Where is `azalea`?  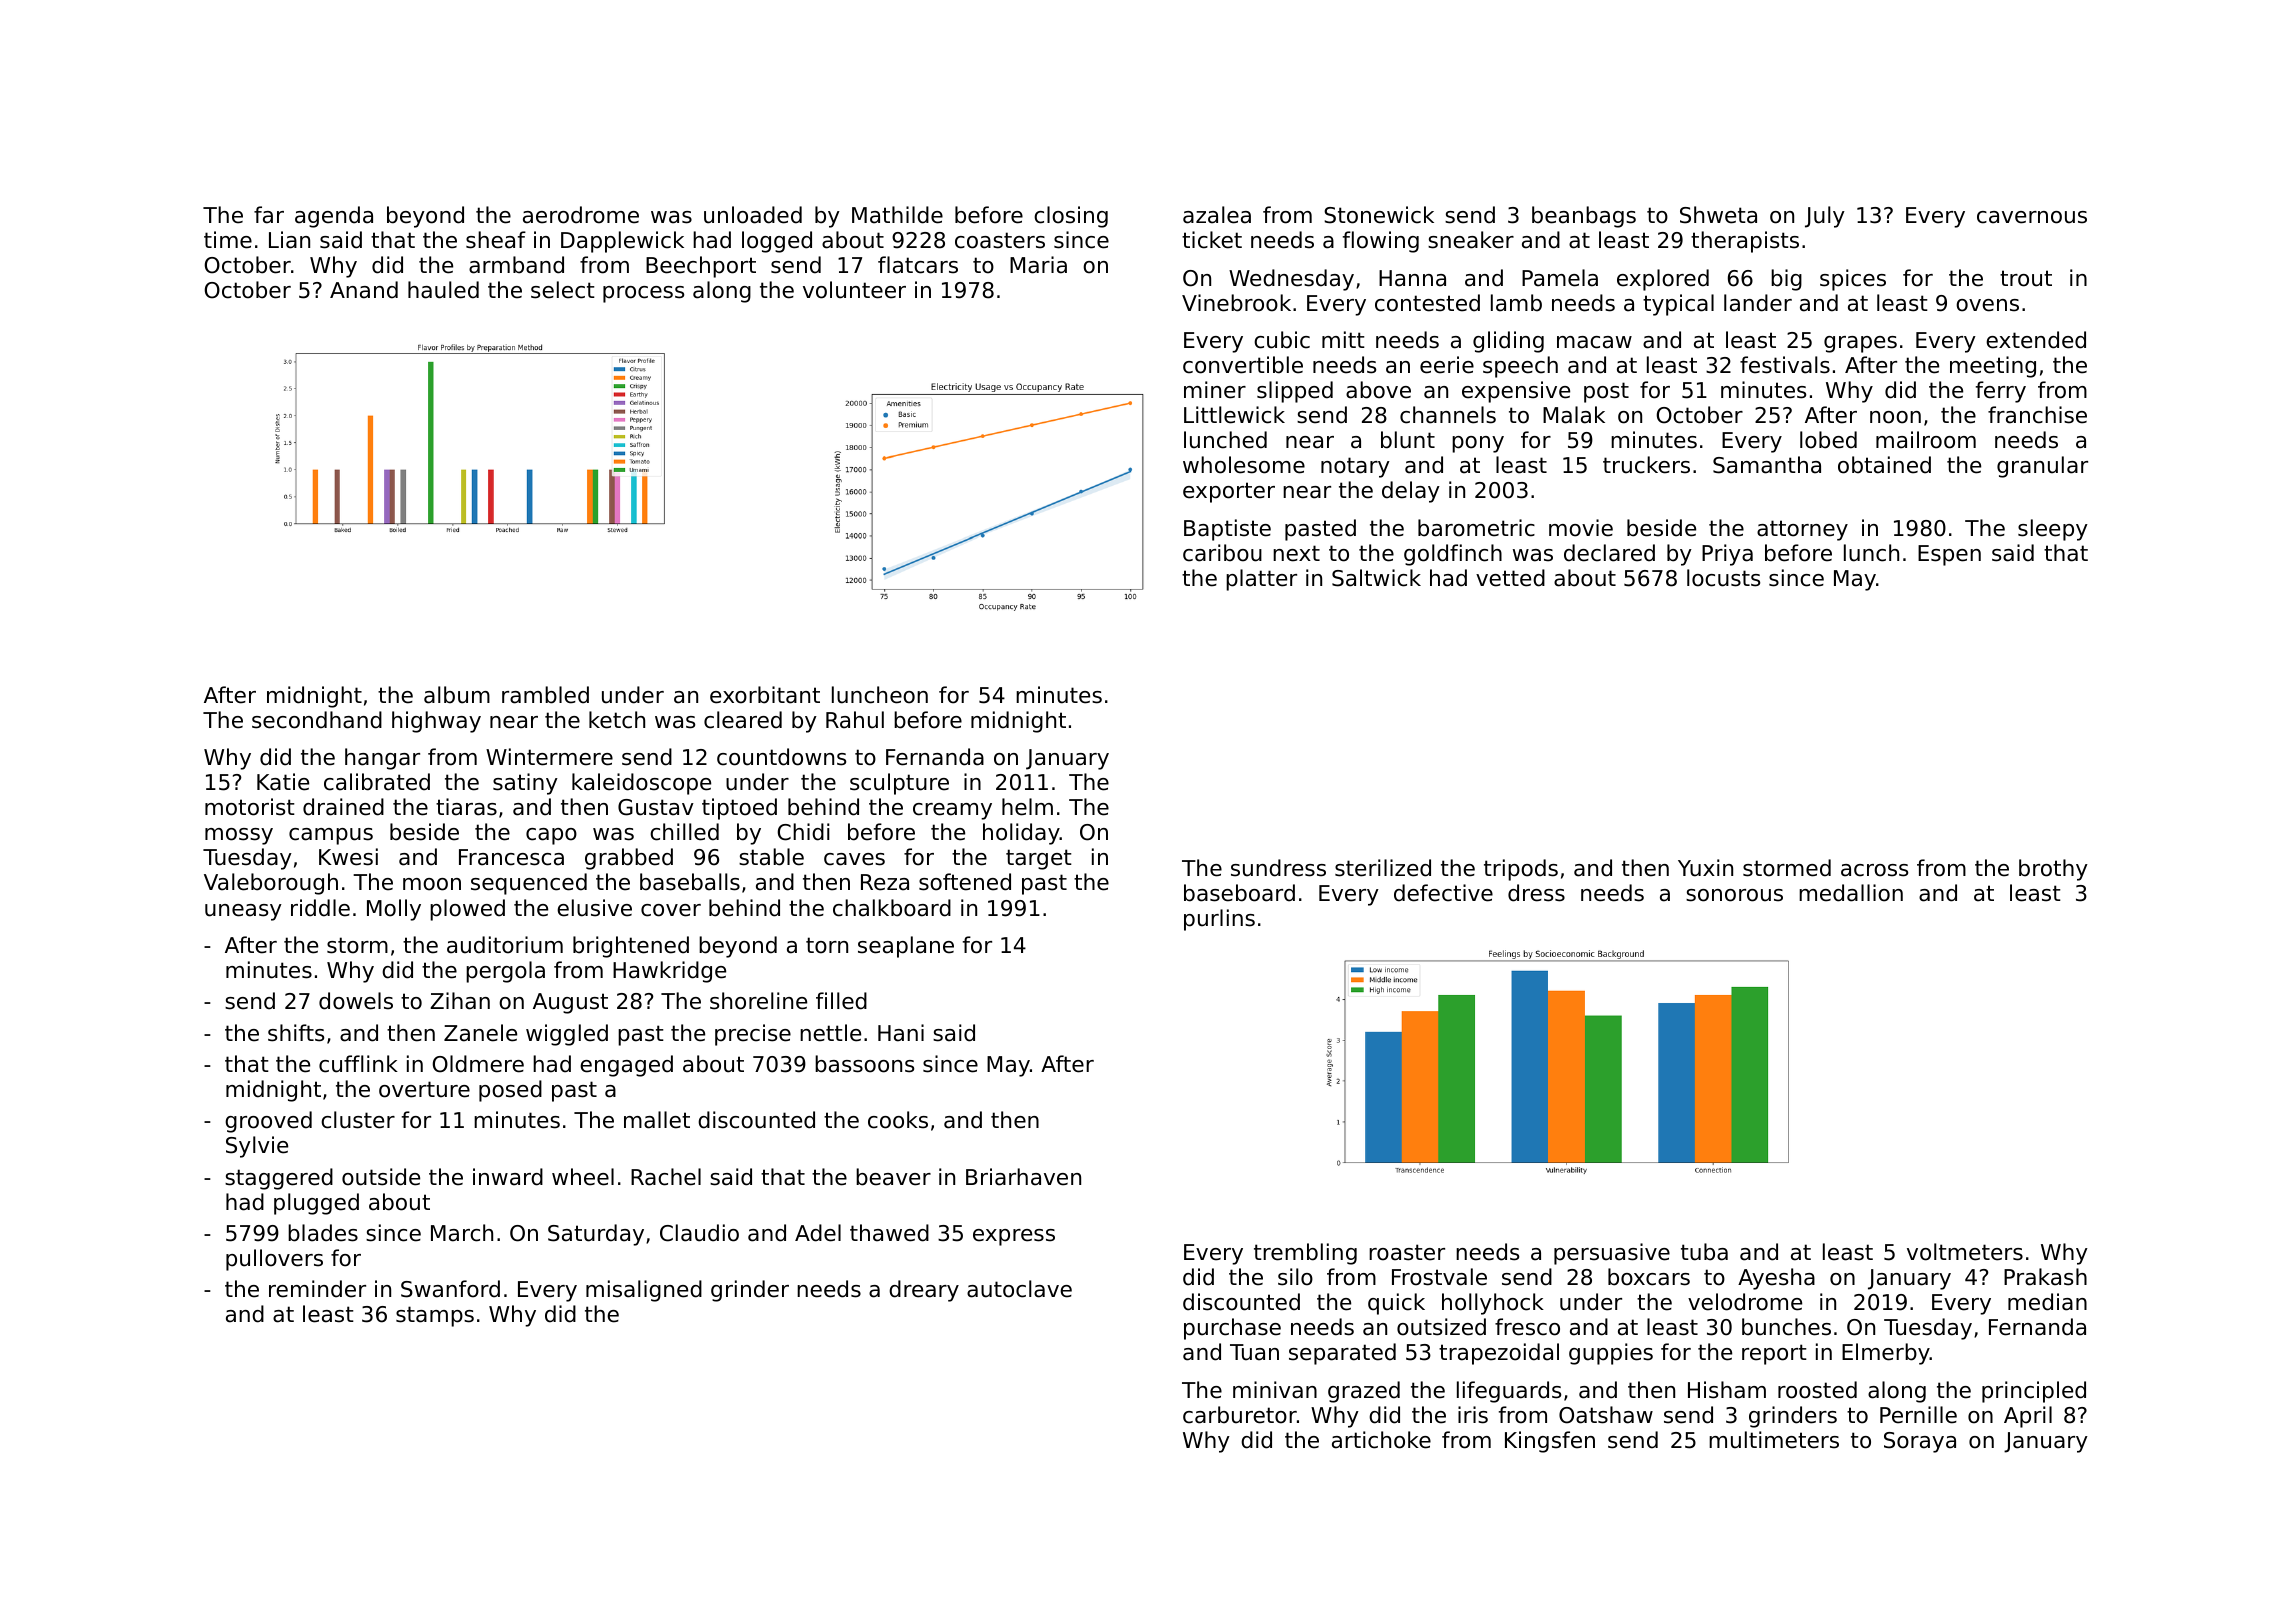 azalea is located at coordinates (1217, 215).
